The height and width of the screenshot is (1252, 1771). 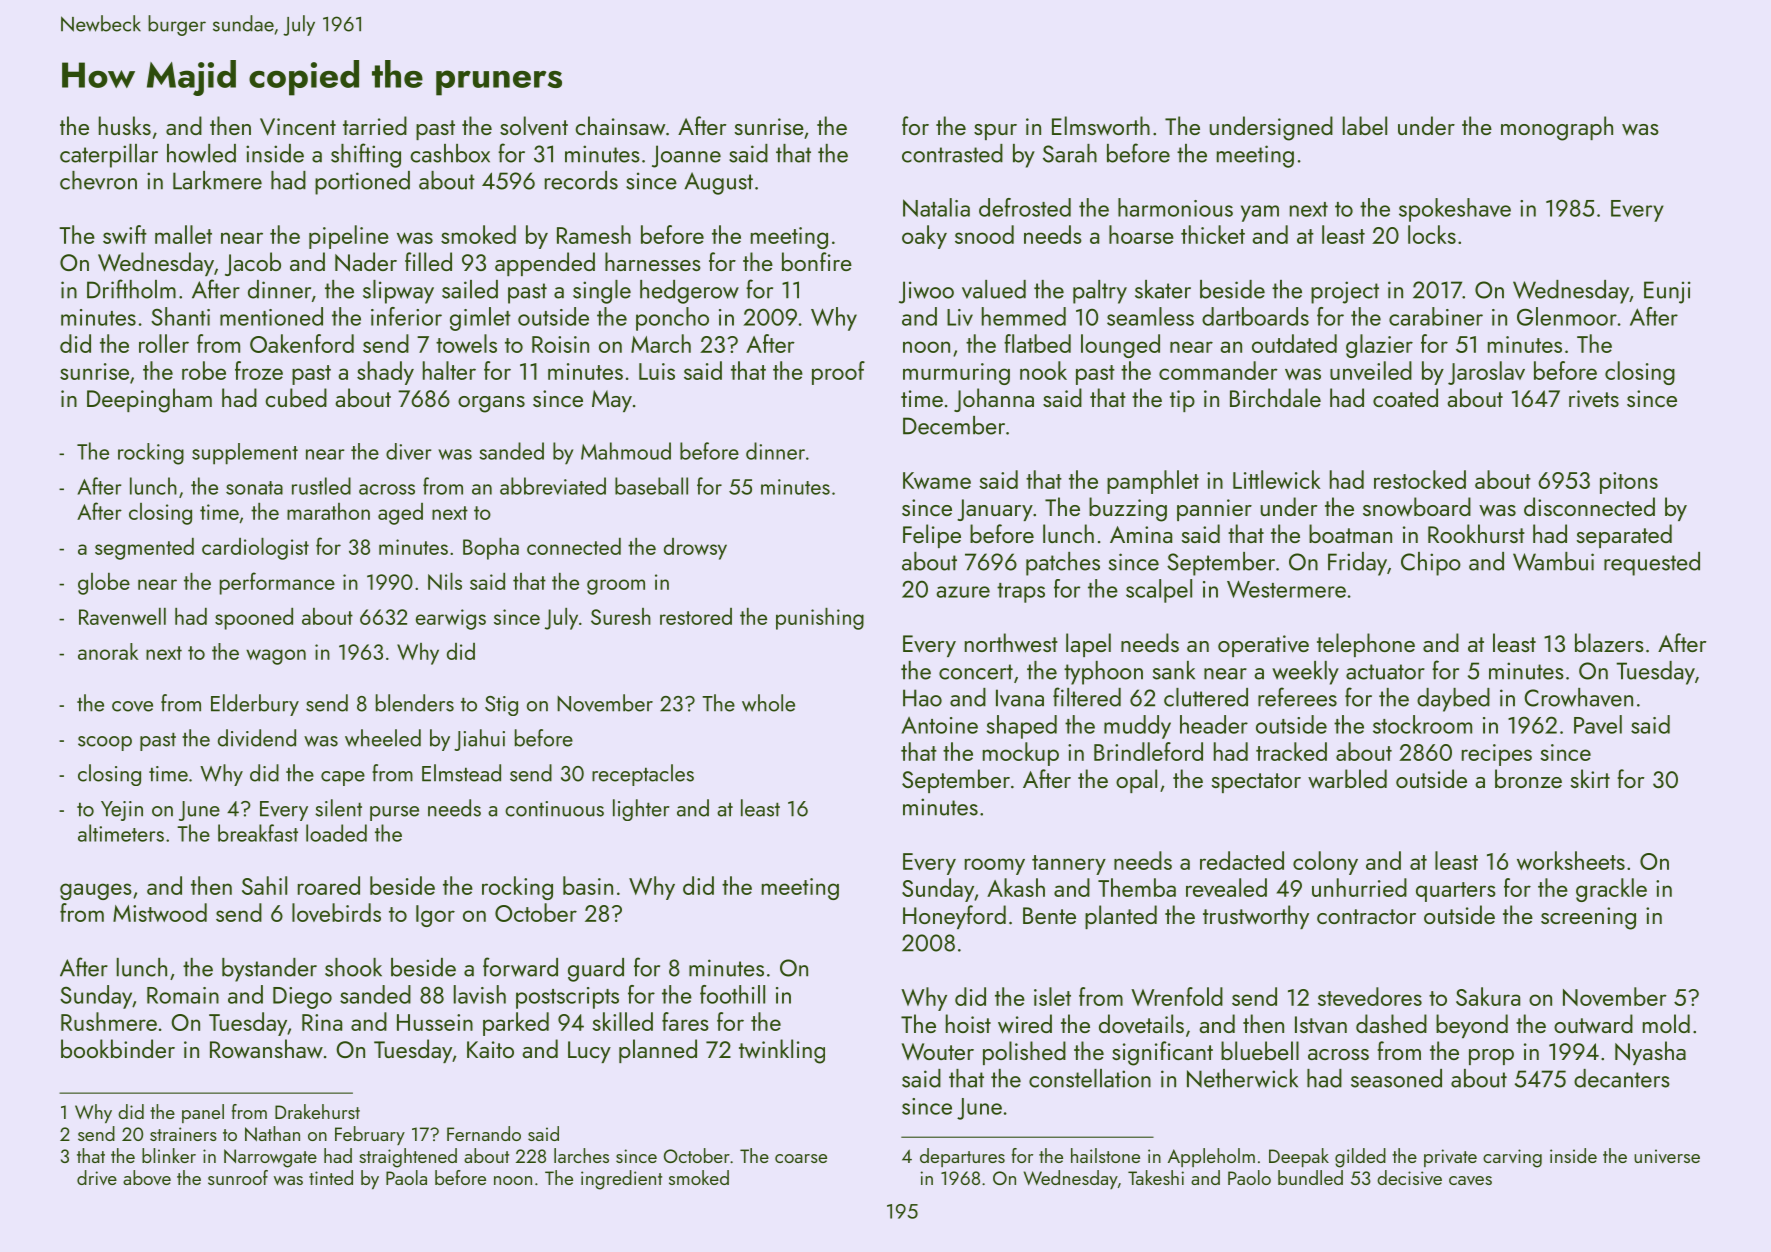 What do you see at coordinates (588, 885) in the screenshot?
I see `basin` at bounding box center [588, 885].
